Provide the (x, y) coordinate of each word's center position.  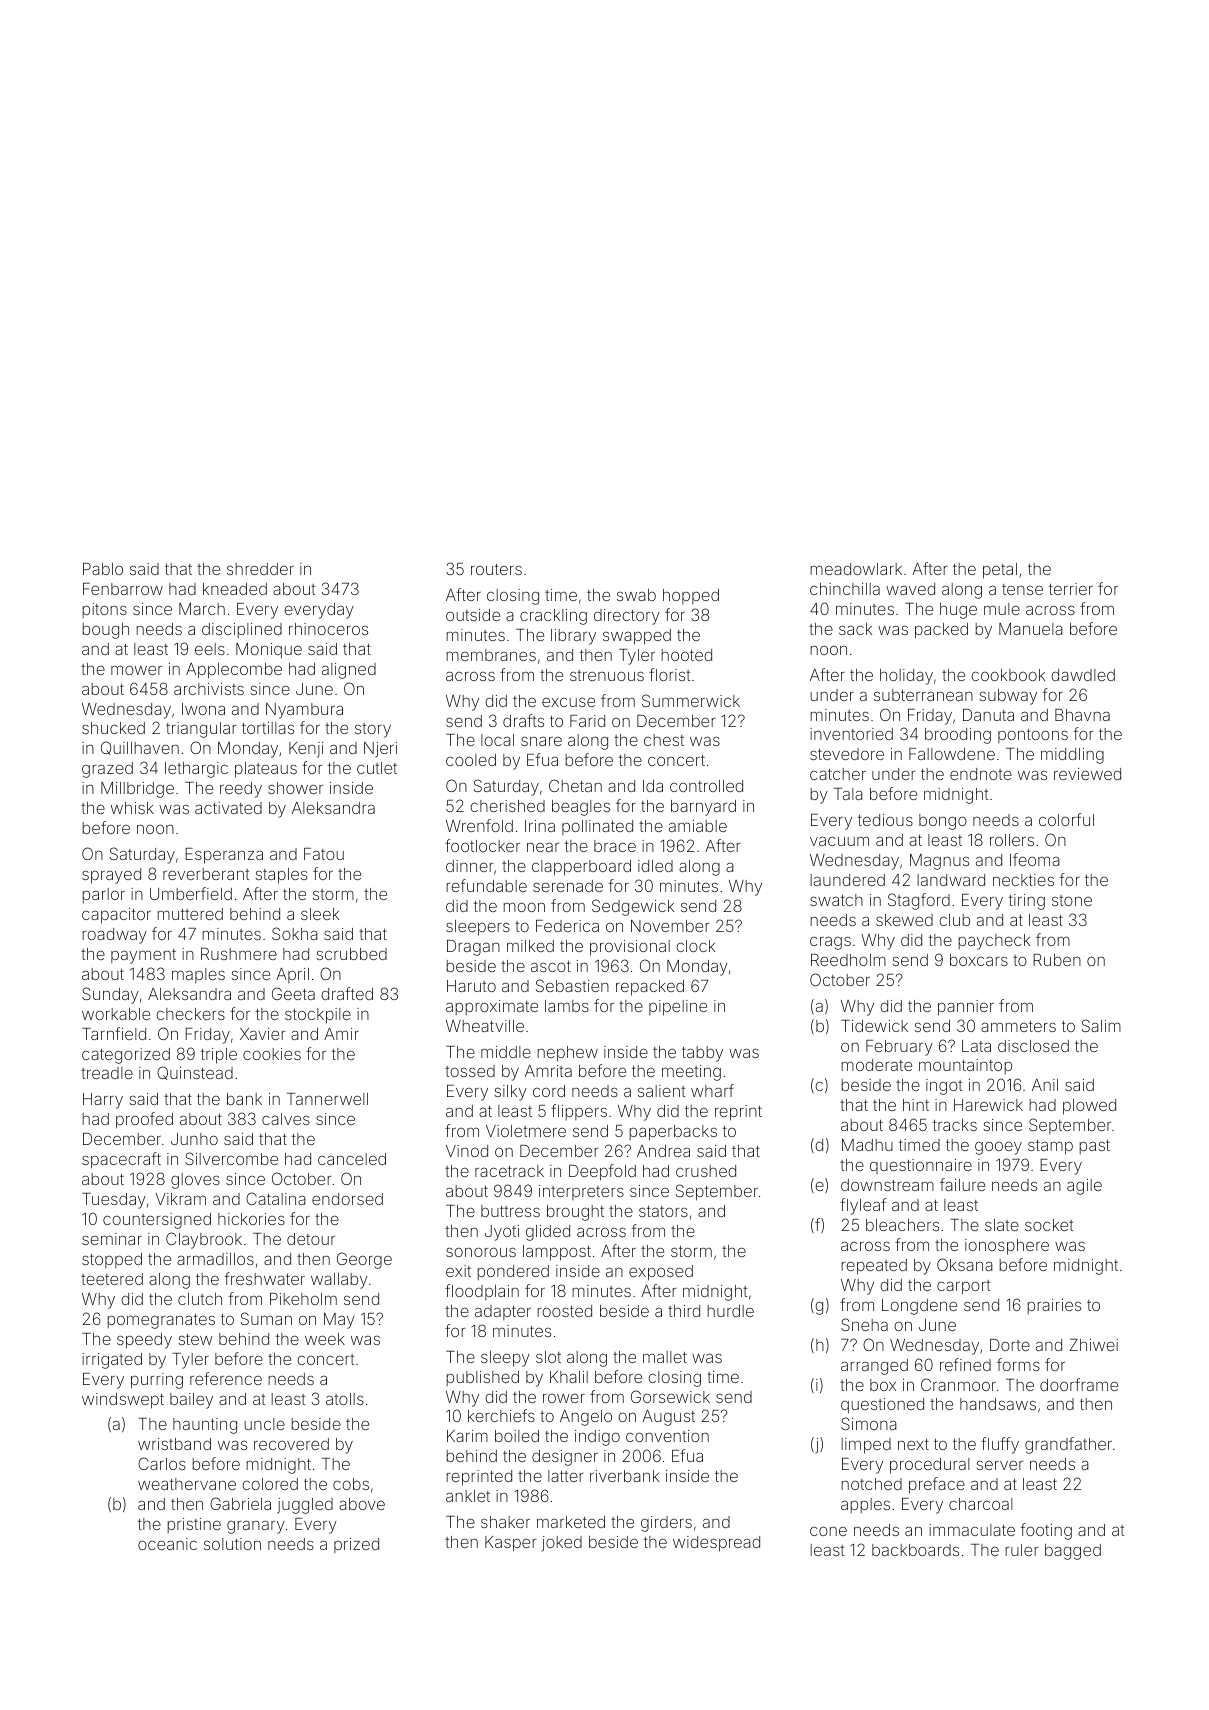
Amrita (548, 1071)
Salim (1101, 1025)
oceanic (167, 1544)
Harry (103, 1101)
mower (136, 670)
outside (473, 615)
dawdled (1083, 675)
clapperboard (581, 868)
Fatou (324, 854)
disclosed (1033, 1046)
